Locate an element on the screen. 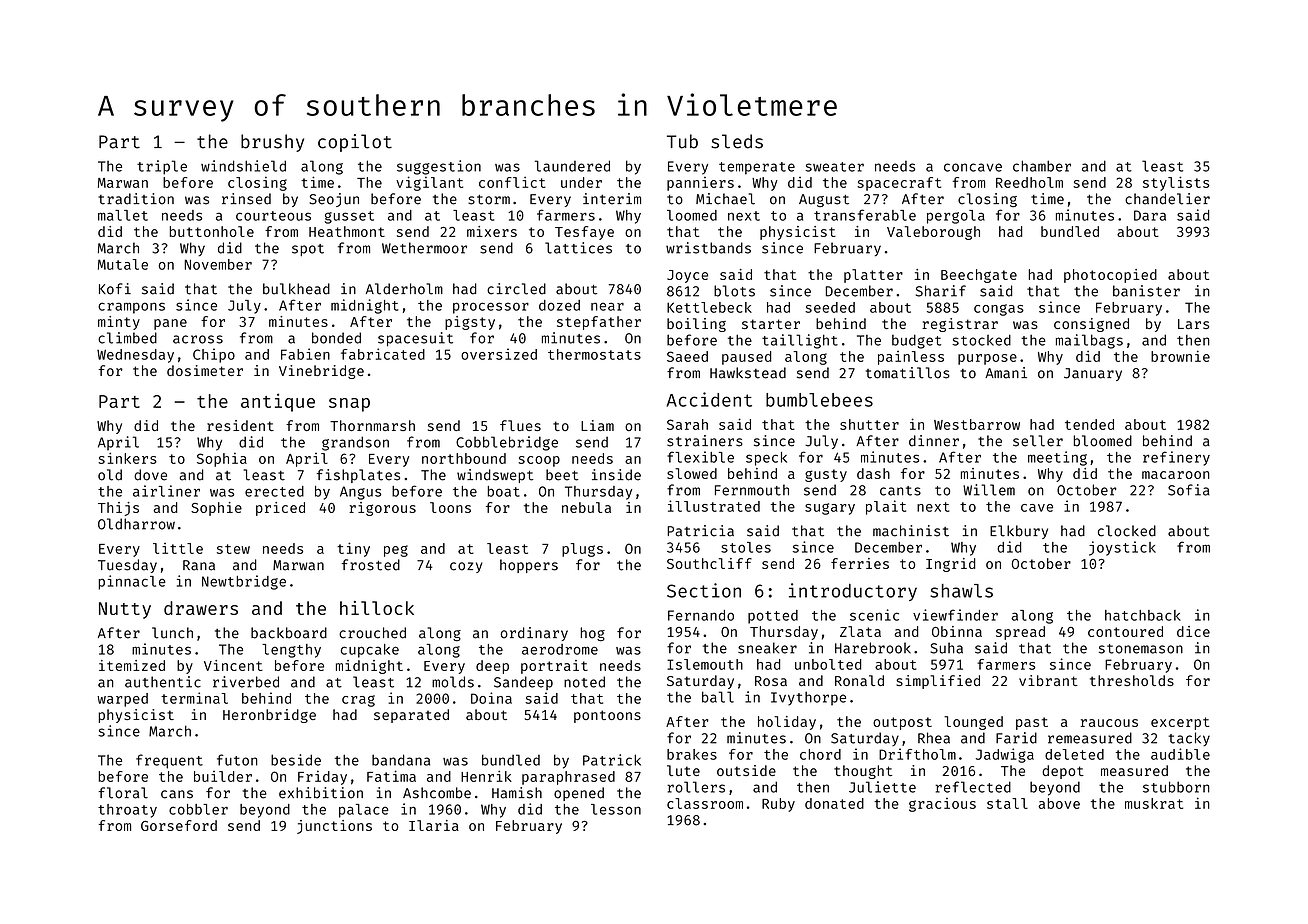  panniers is located at coordinates (700, 184).
